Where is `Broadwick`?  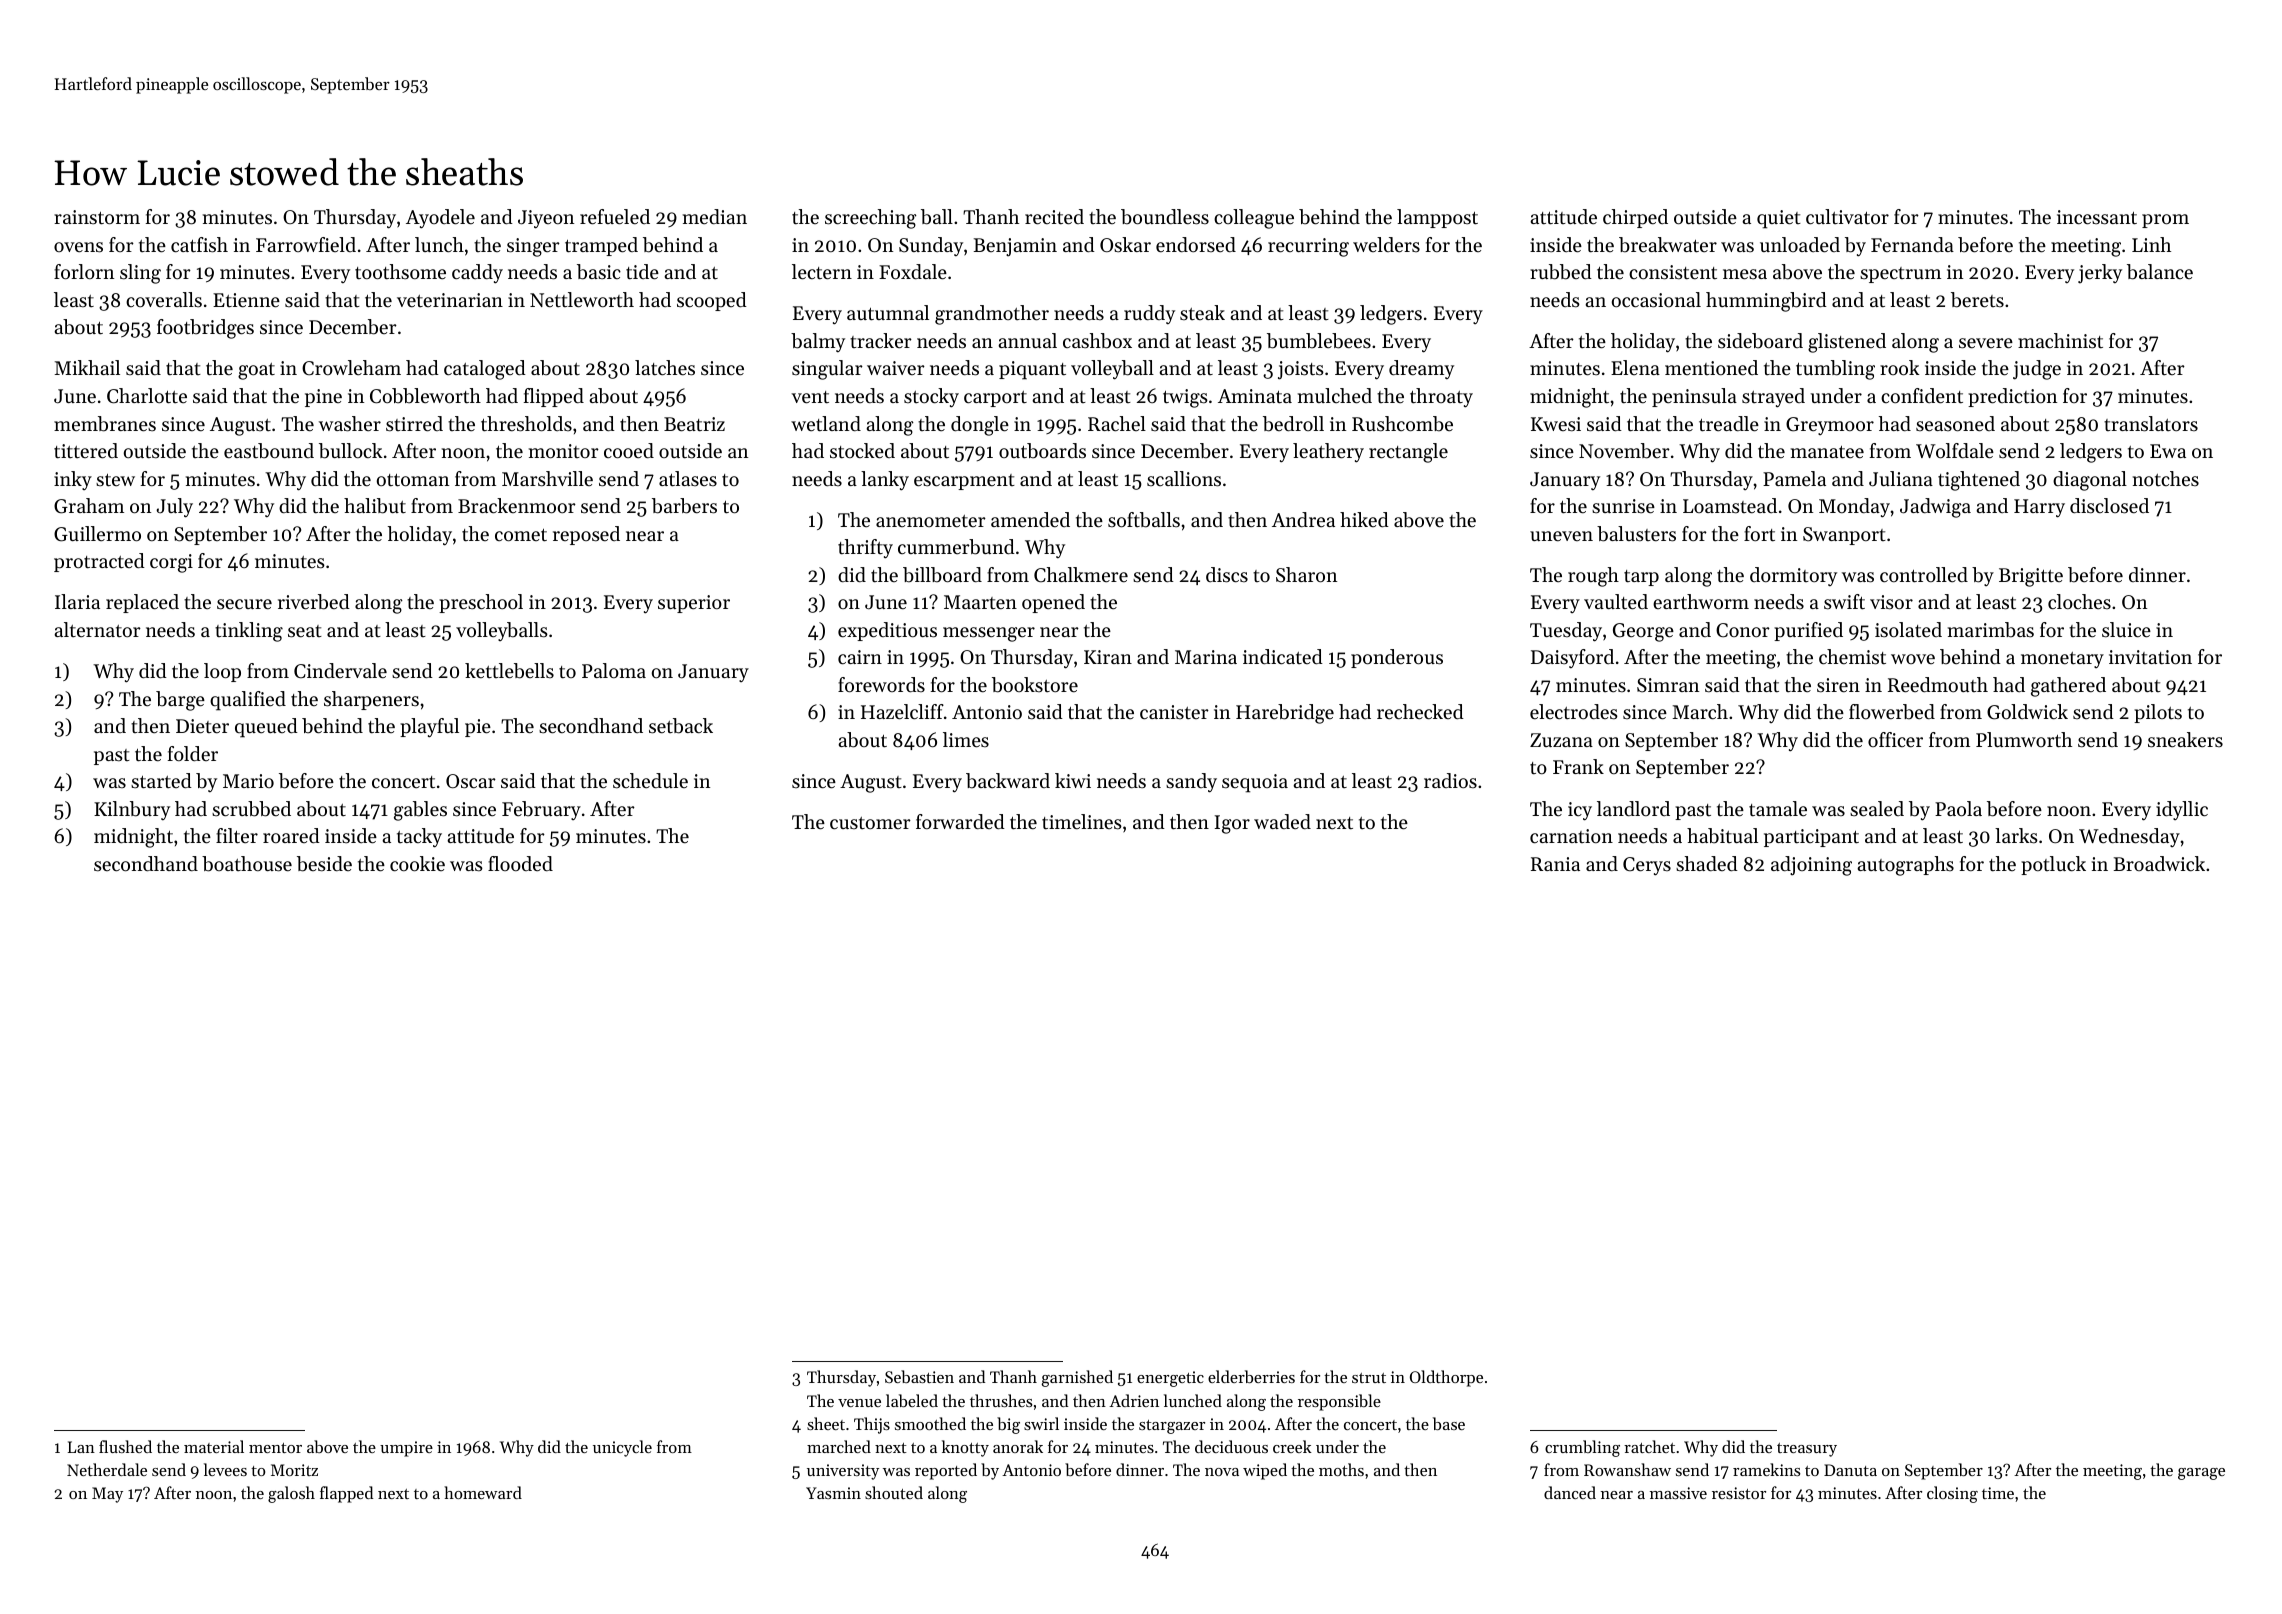
Broadwick is located at coordinates (2159, 863).
